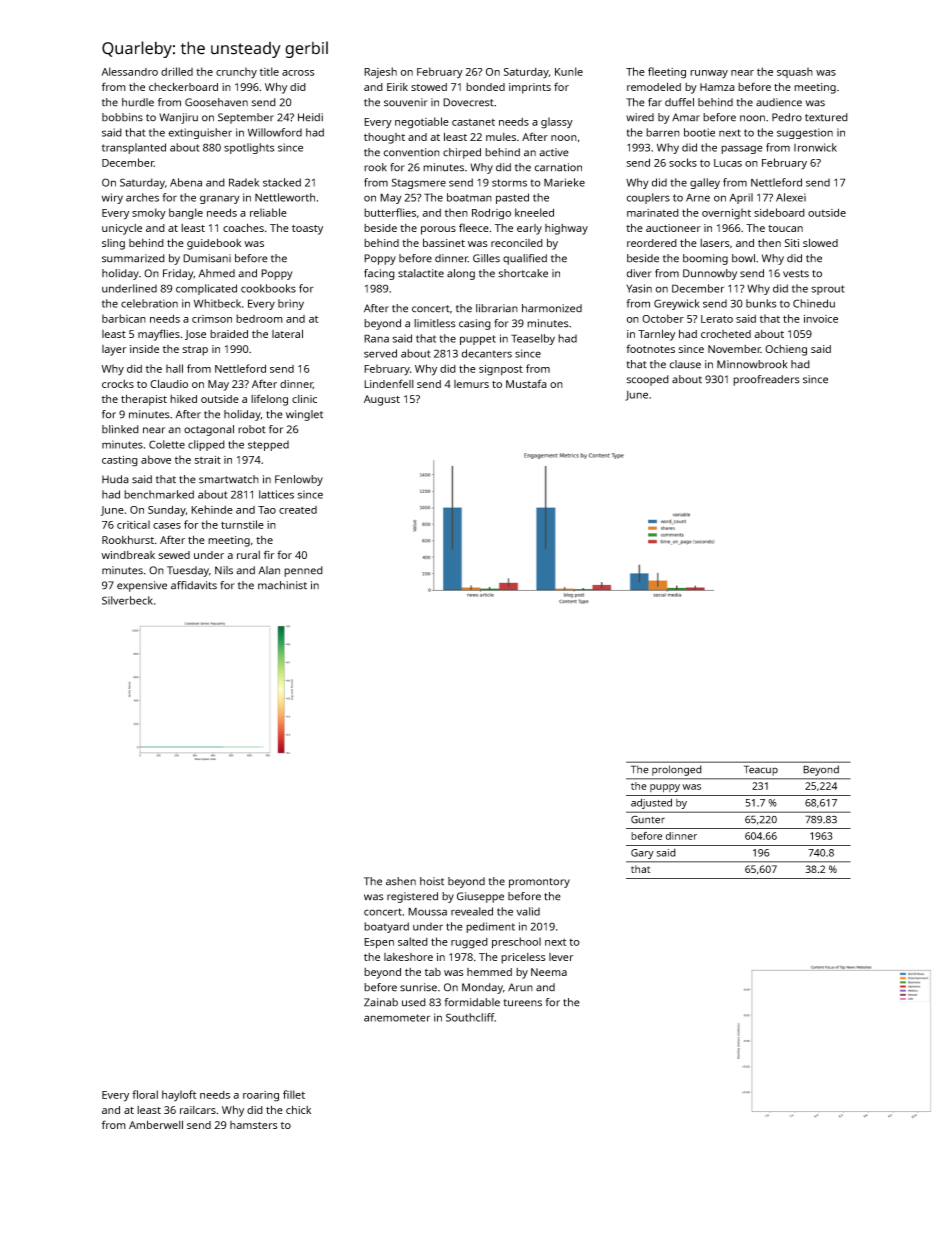  Describe the element at coordinates (766, 380) in the page. I see `proofreaders` at that location.
